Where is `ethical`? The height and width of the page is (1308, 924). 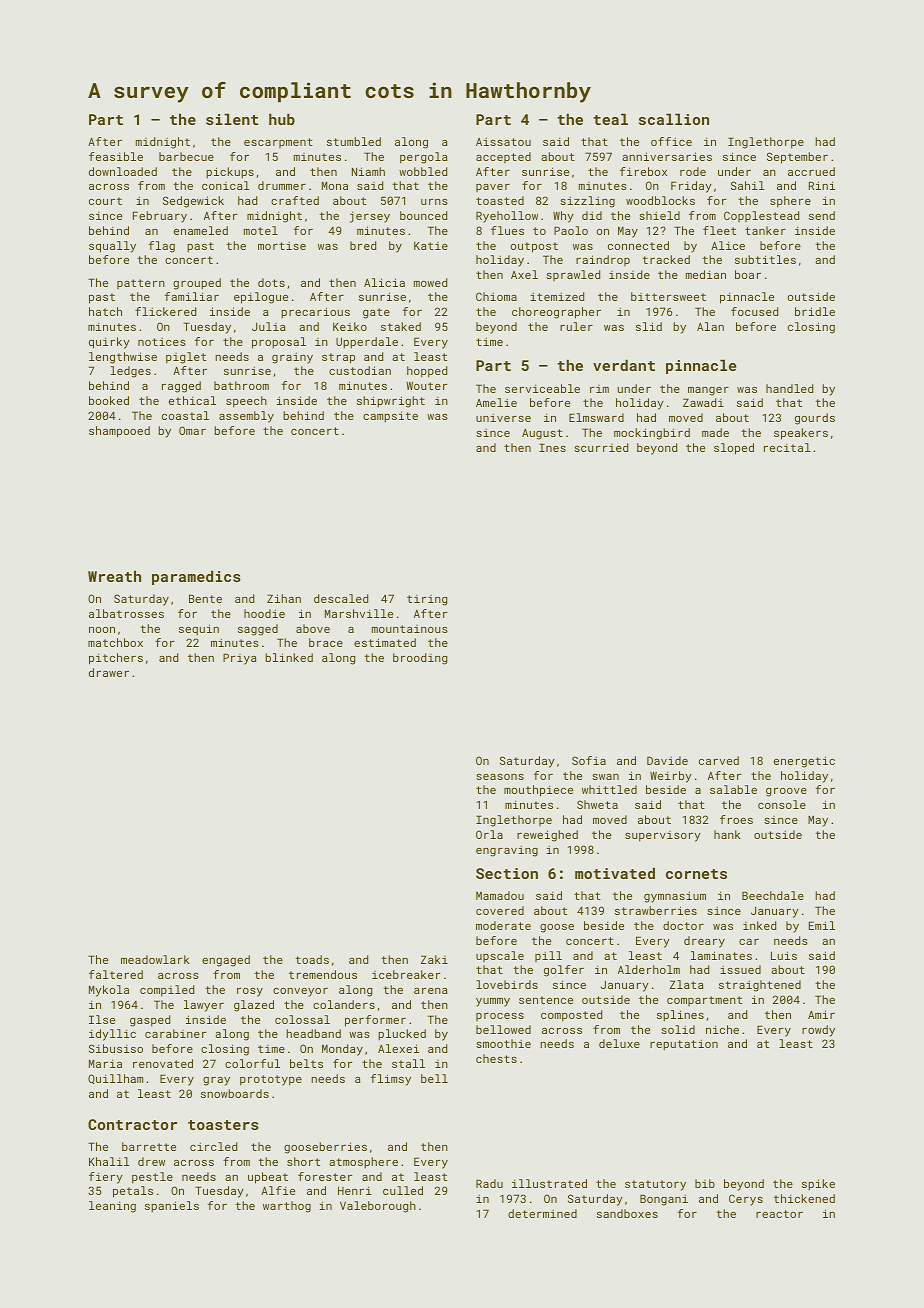 ethical is located at coordinates (192, 400).
